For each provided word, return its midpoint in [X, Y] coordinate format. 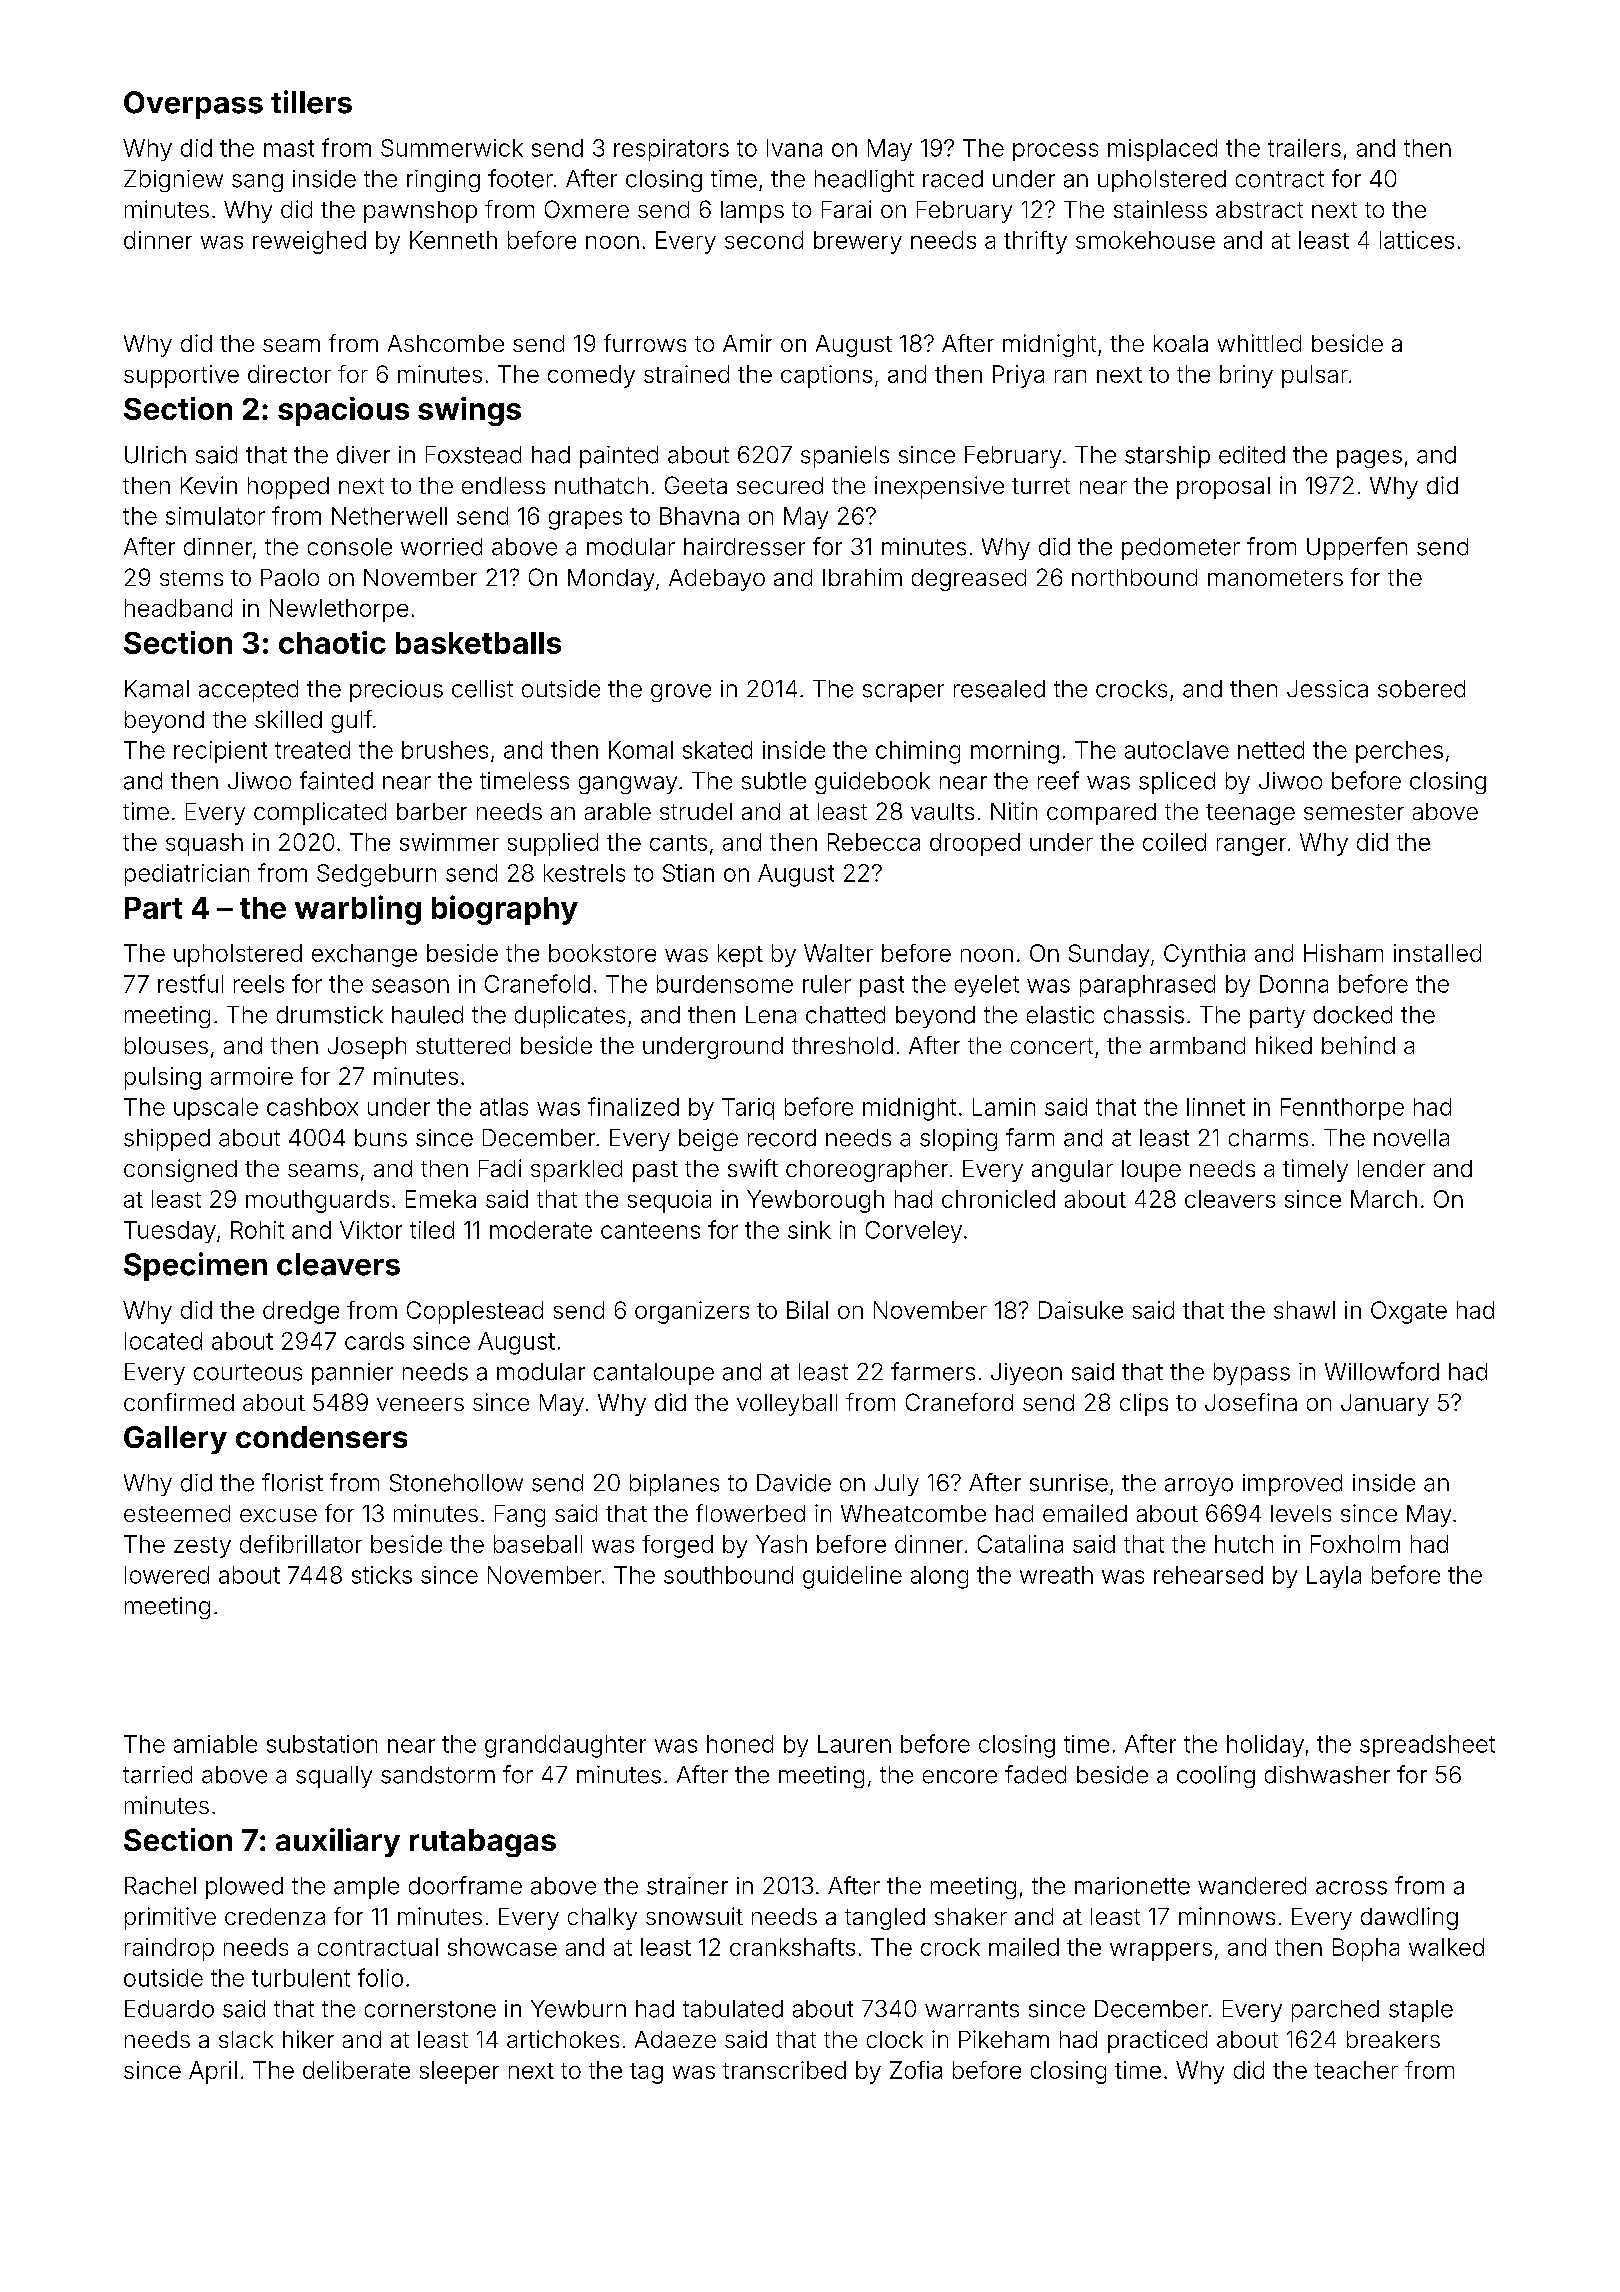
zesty [202, 1547]
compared [1101, 814]
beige [708, 1140]
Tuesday [170, 1232]
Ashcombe [446, 343]
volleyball [787, 1405]
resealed [999, 689]
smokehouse [1145, 240]
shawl [1304, 1310]
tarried [157, 1775]
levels [1301, 1513]
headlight [864, 181]
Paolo [290, 577]
